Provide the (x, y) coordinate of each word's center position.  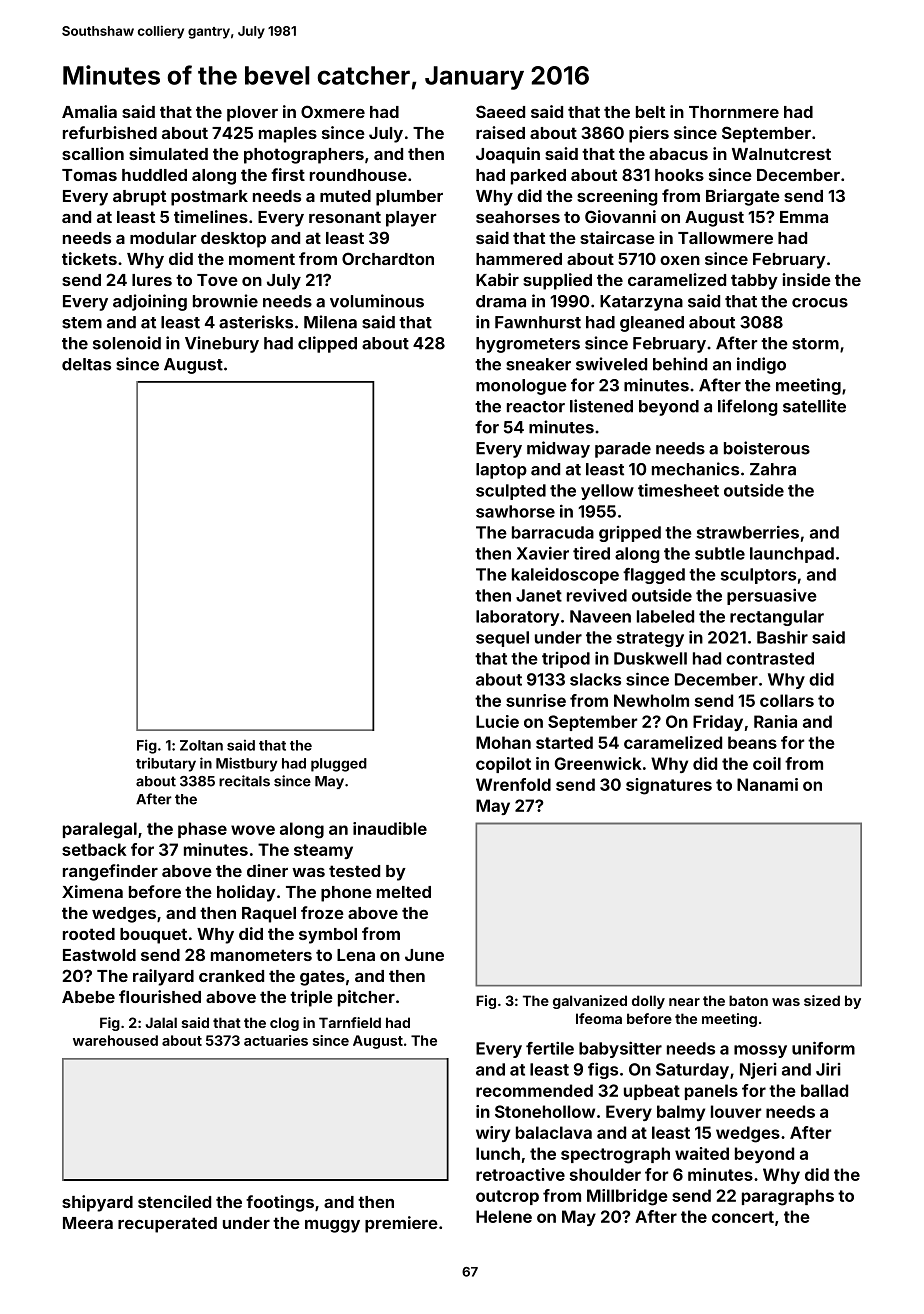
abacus (678, 154)
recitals (244, 781)
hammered (519, 259)
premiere (401, 1224)
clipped (327, 344)
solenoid (127, 343)
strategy (650, 639)
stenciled (174, 1201)
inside (806, 279)
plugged (339, 765)
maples (288, 135)
